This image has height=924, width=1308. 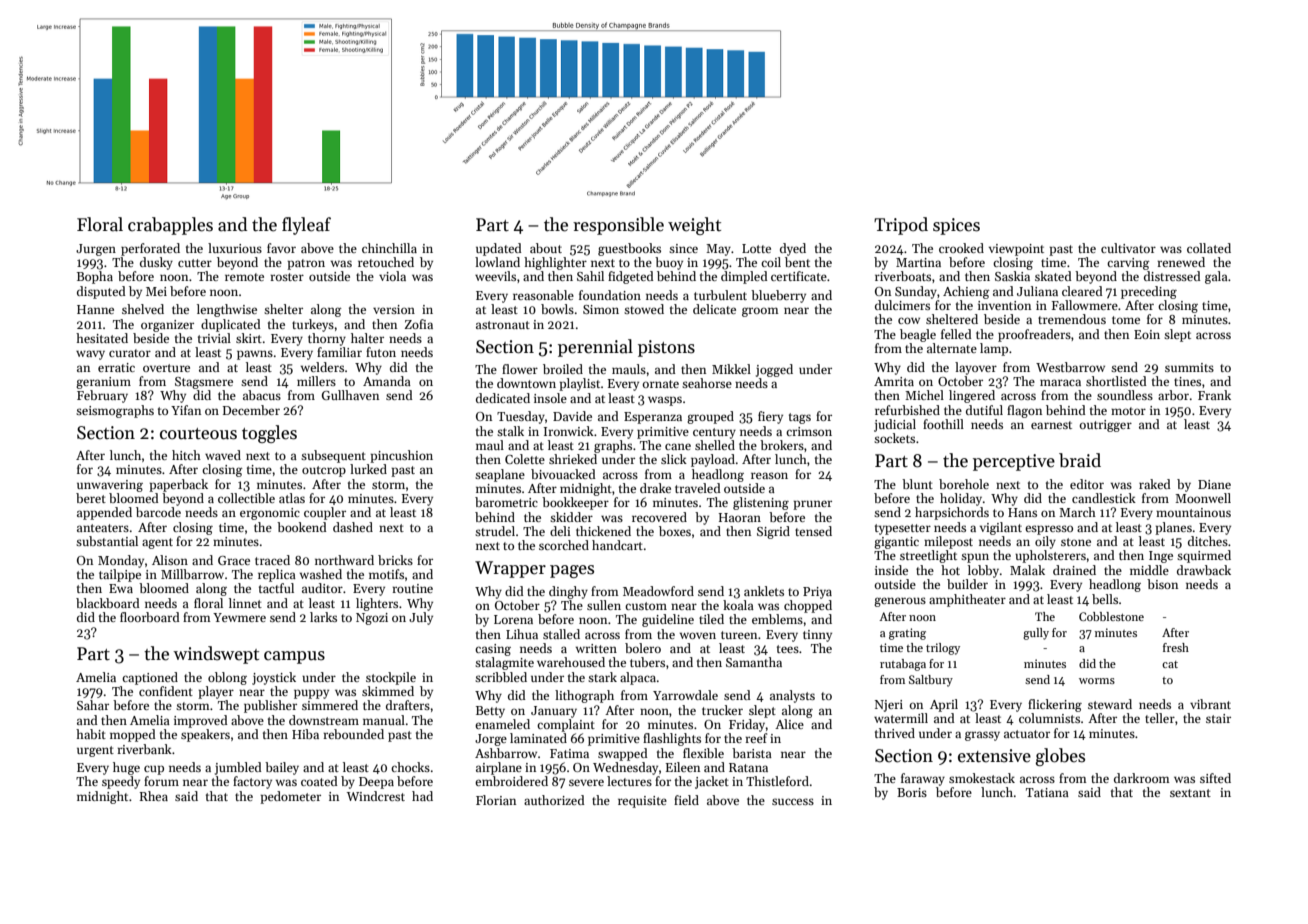 What do you see at coordinates (564, 545) in the image?
I see `scorched` at bounding box center [564, 545].
